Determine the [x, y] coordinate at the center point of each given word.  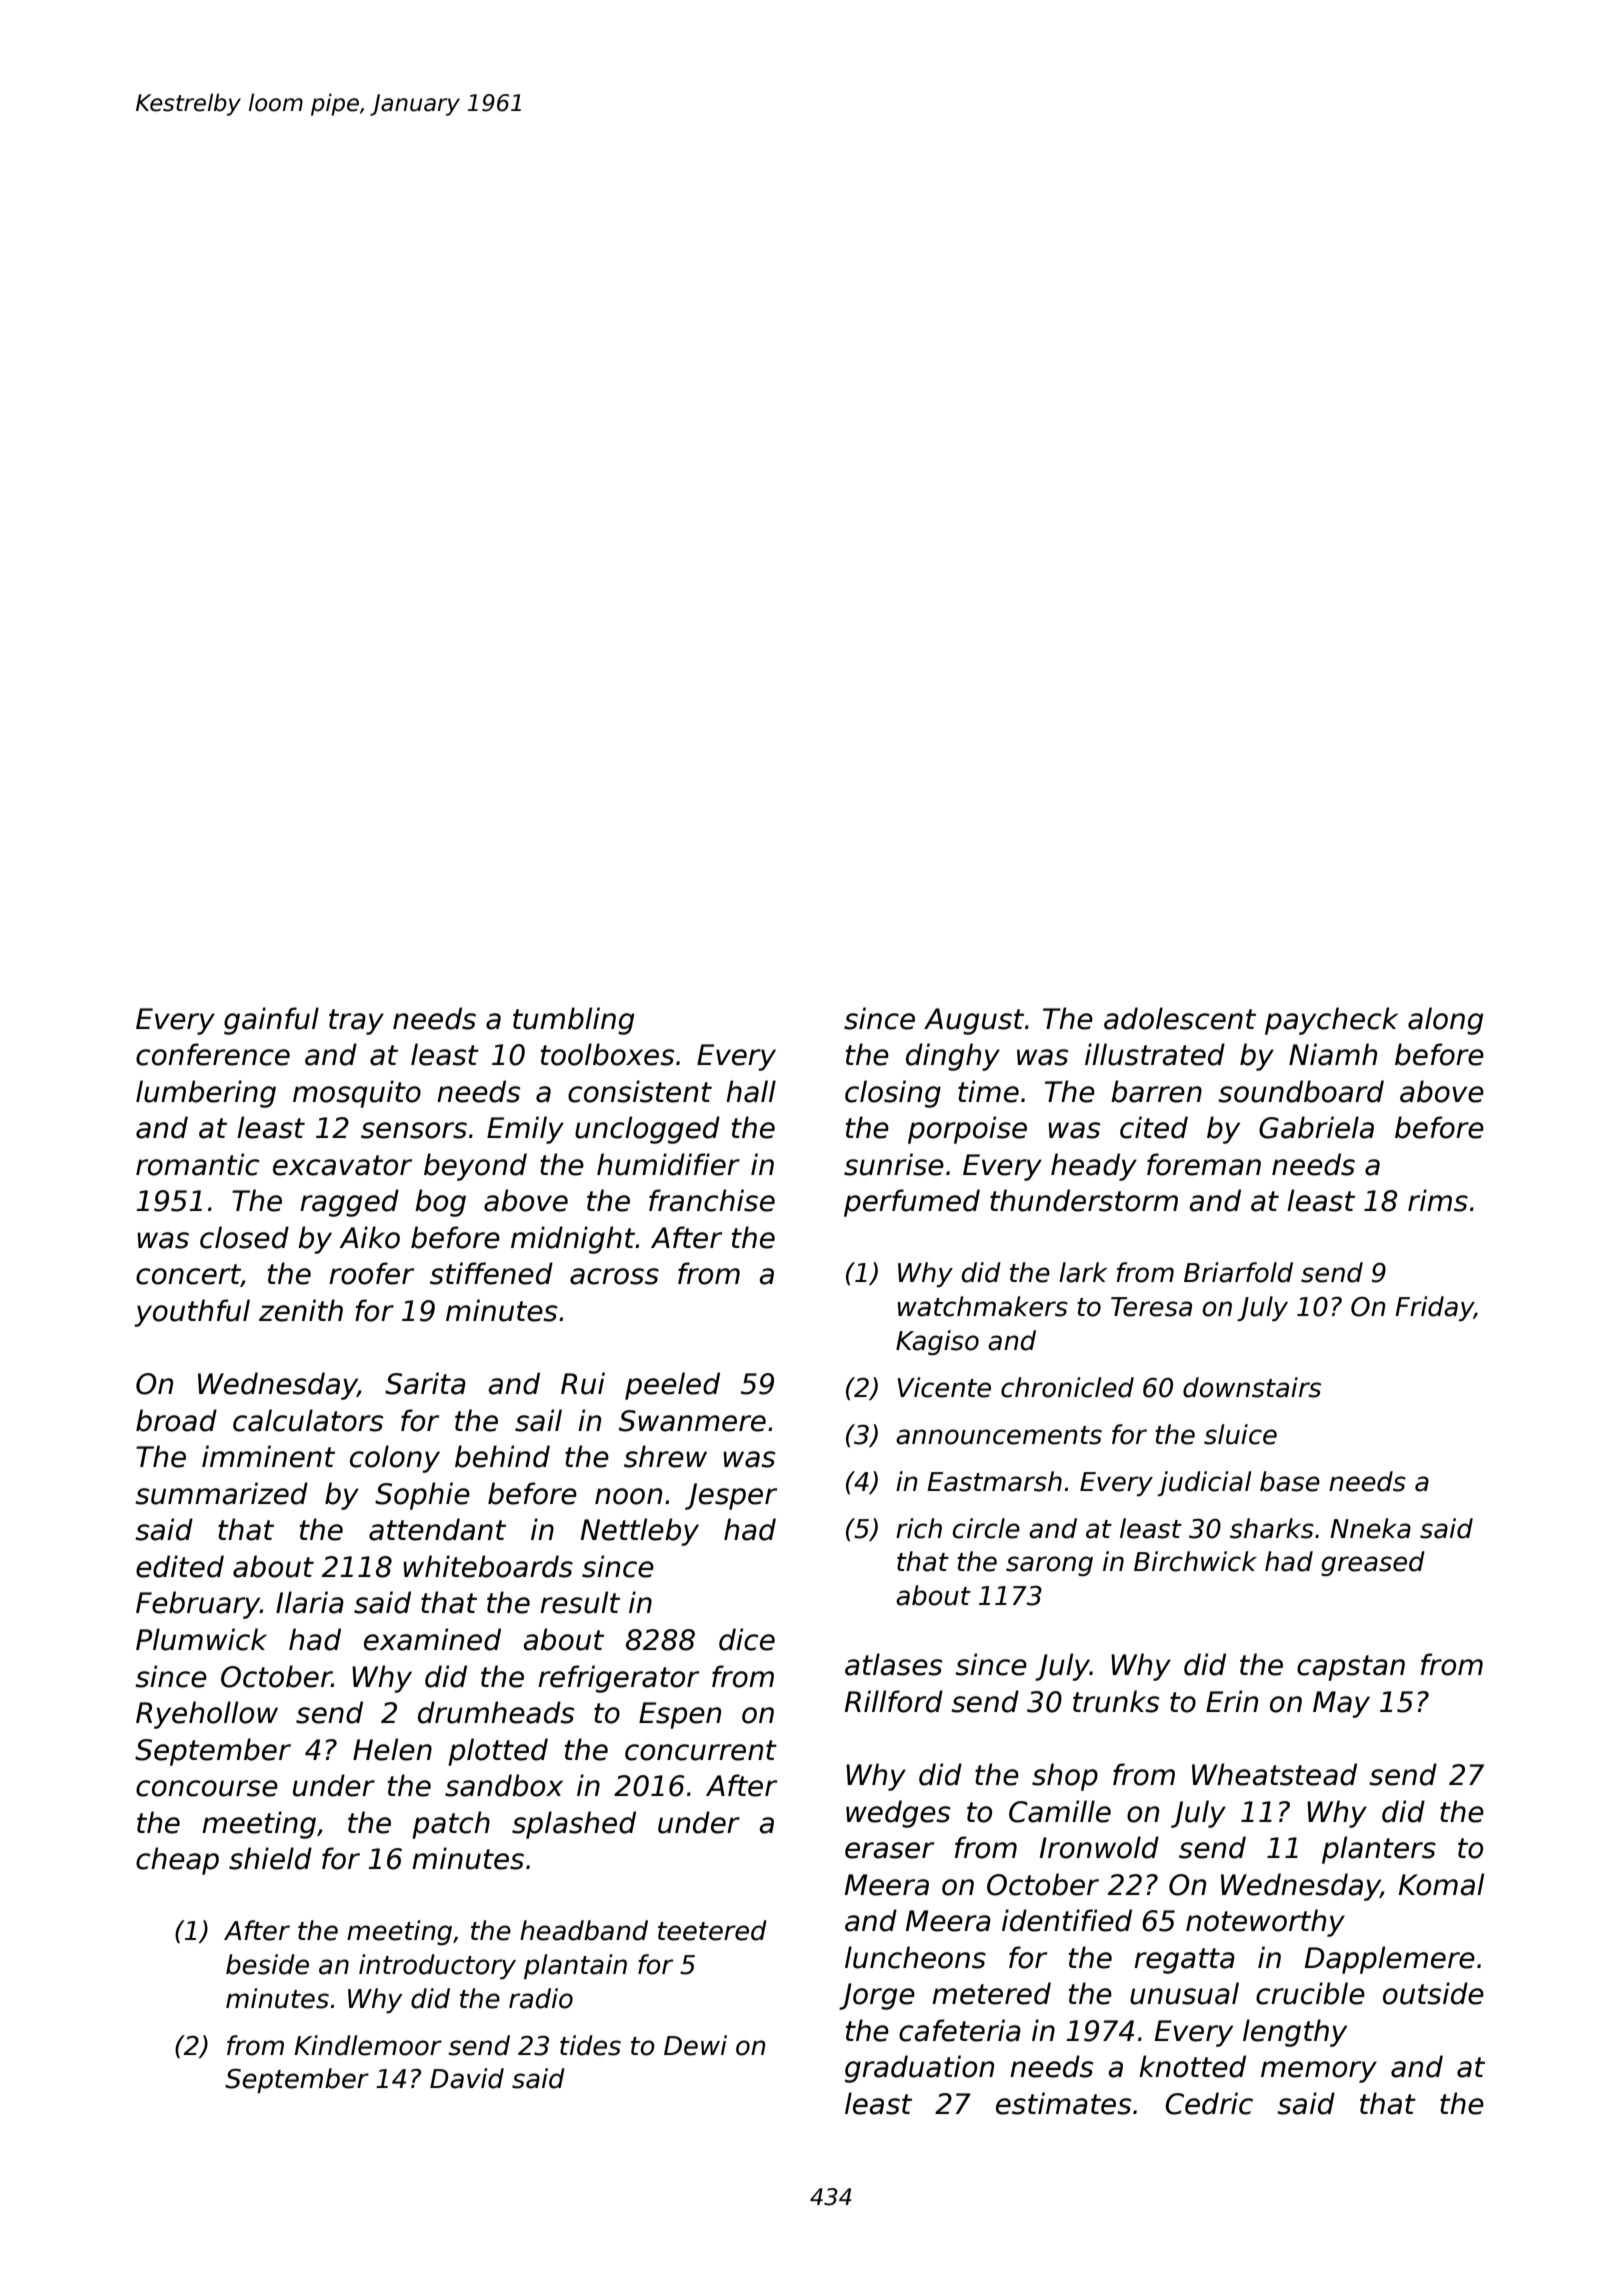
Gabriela [1316, 1127]
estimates [1063, 2103]
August [974, 1021]
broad [176, 1420]
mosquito [357, 1094]
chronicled [1067, 1387]
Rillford [893, 1701]
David [467, 2078]
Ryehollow [207, 1715]
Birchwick [1195, 1561]
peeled [672, 1386]
